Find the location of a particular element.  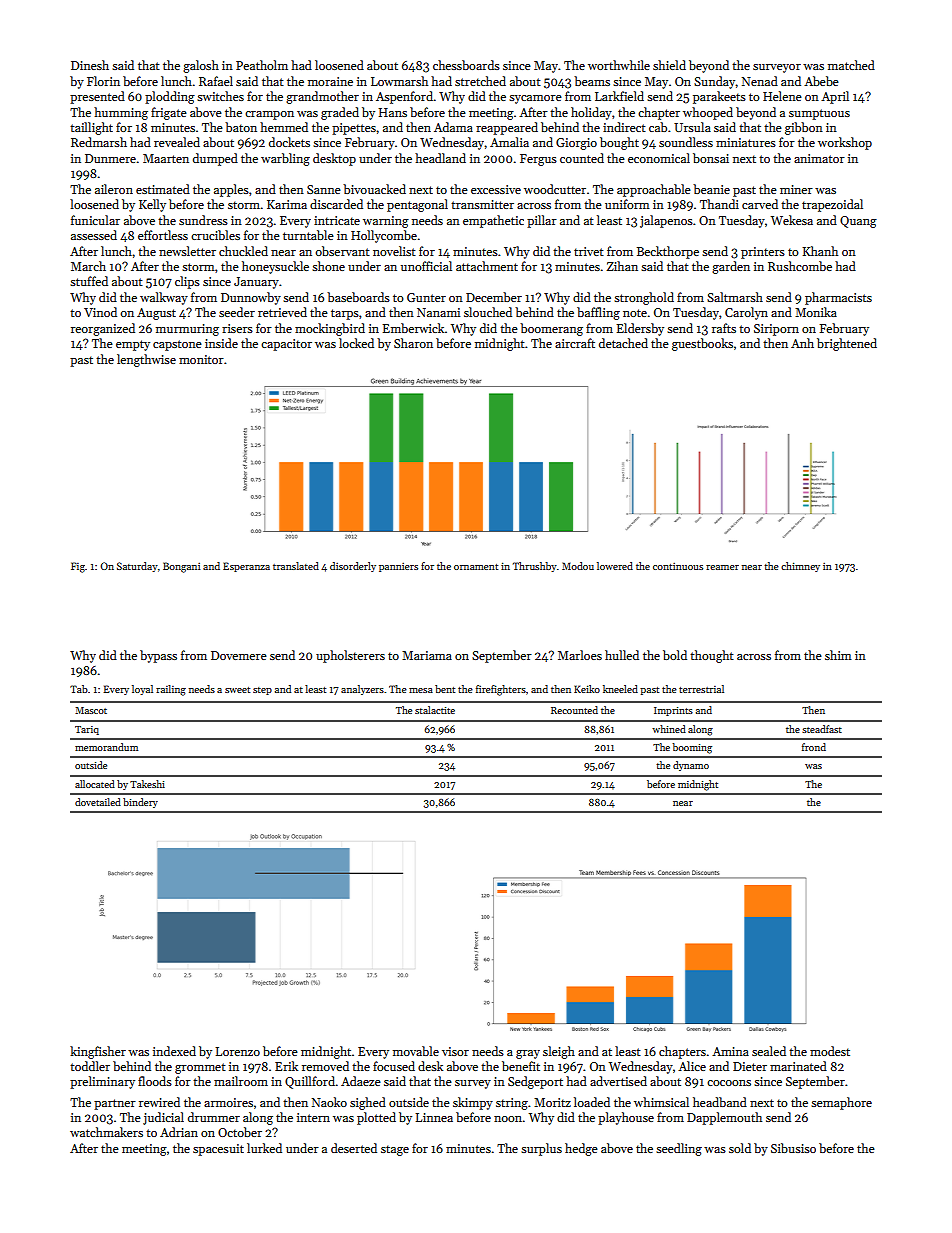

sold is located at coordinates (740, 1148).
